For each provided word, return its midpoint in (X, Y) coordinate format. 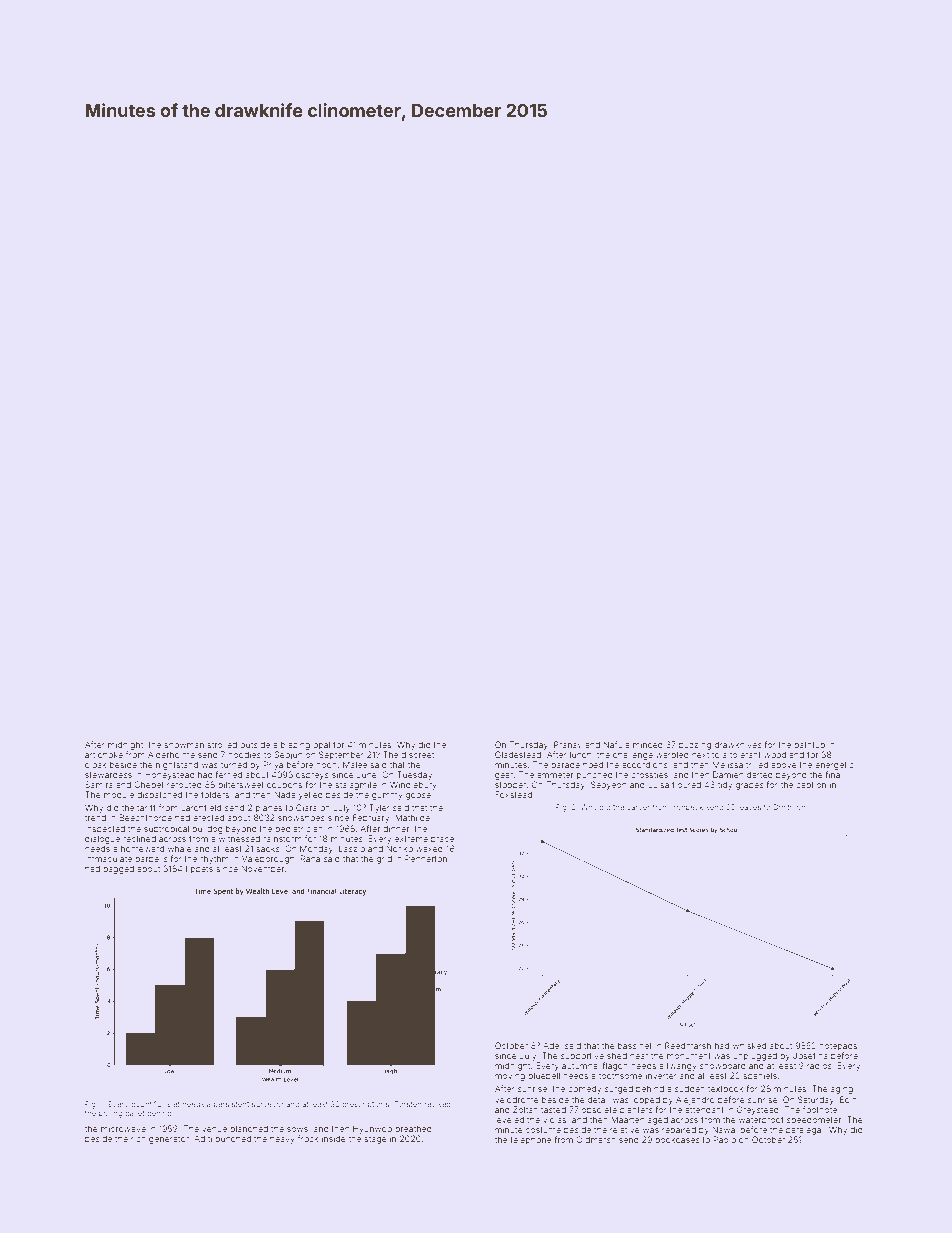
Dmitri (783, 807)
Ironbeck (687, 807)
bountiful (147, 1104)
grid (384, 859)
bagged (118, 869)
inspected (105, 829)
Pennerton (426, 858)
